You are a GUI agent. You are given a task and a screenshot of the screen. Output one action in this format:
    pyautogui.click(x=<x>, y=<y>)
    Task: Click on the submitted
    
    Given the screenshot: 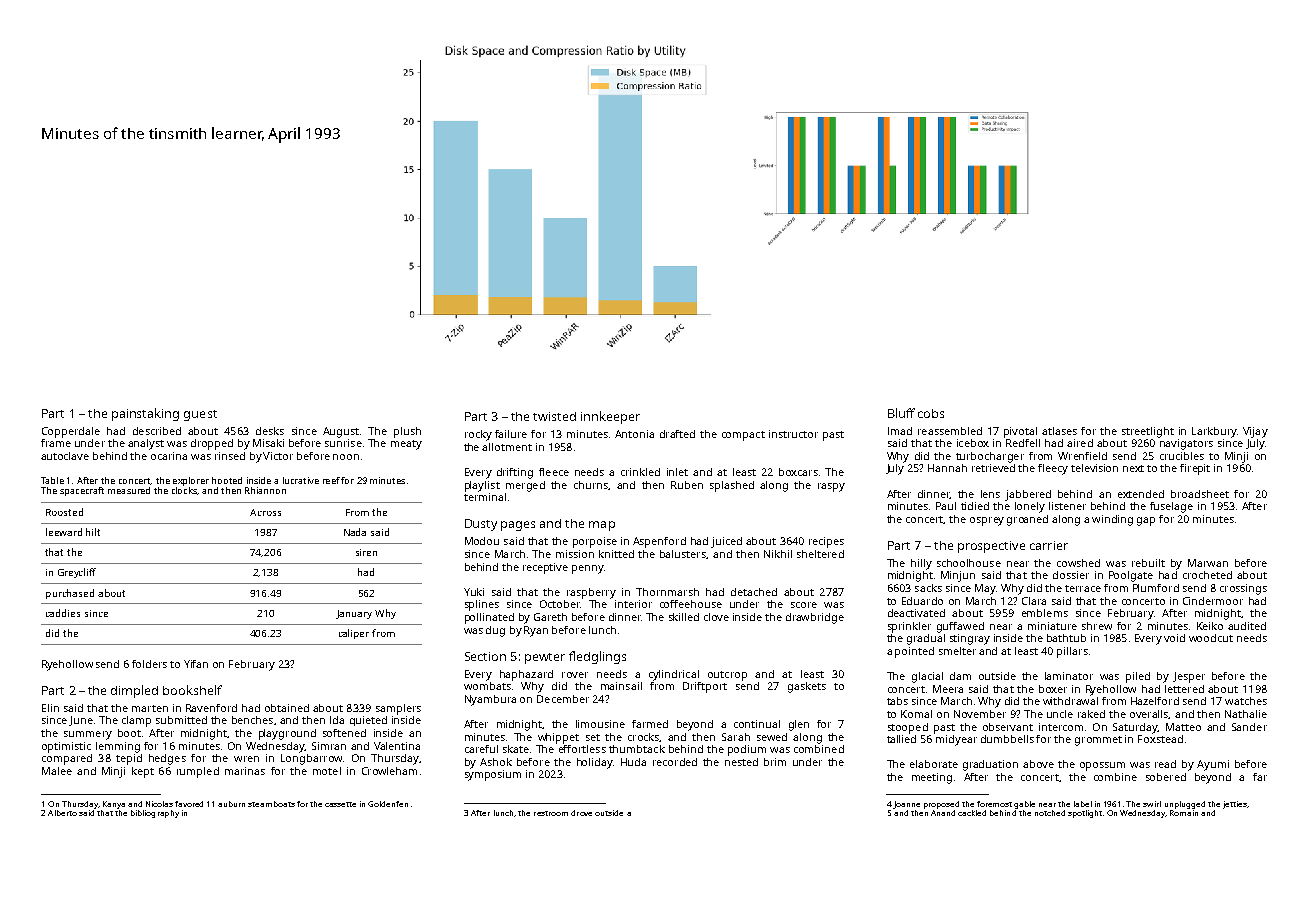 What is the action you would take?
    pyautogui.click(x=181, y=720)
